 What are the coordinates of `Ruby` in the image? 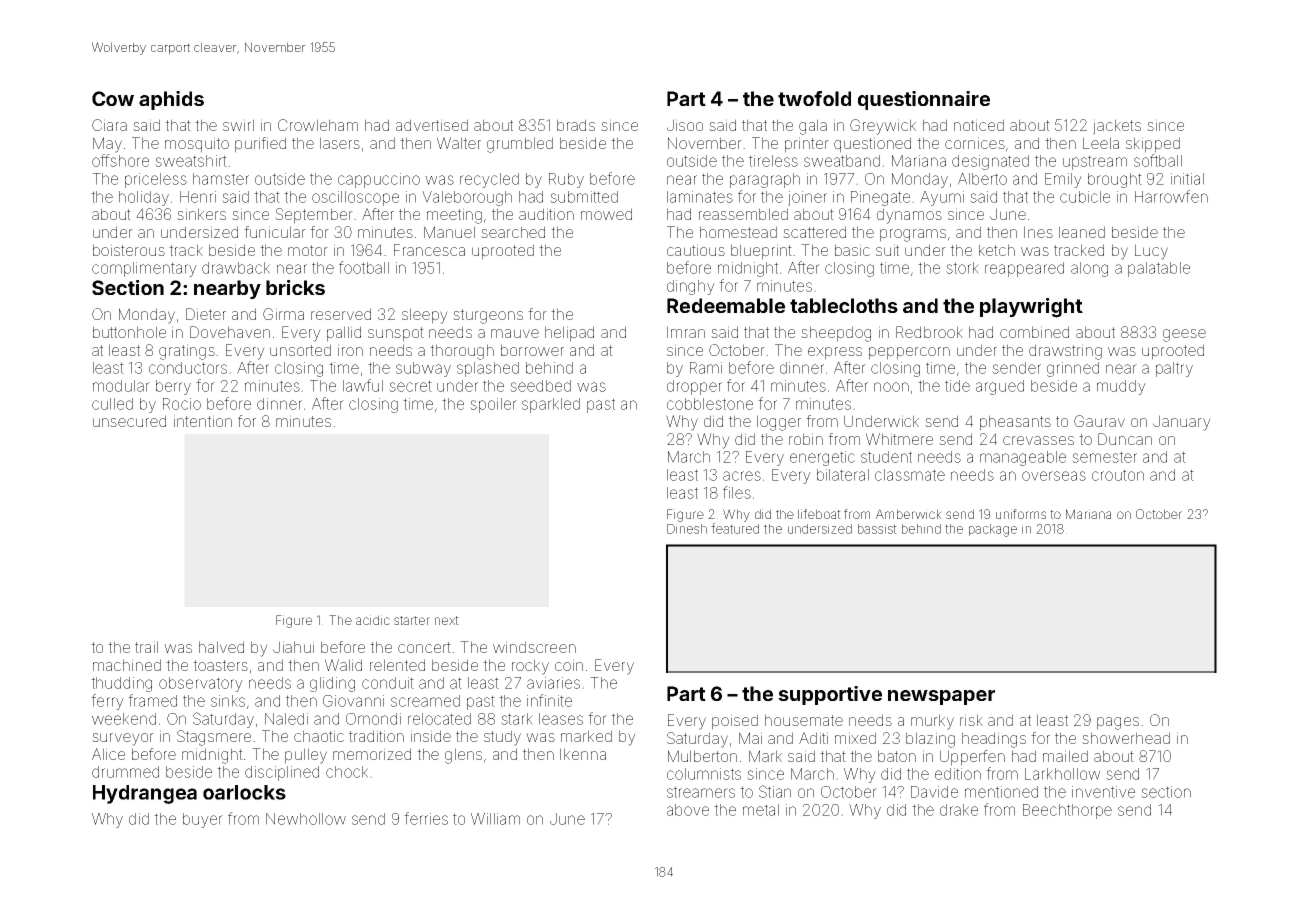 It's located at (566, 180).
